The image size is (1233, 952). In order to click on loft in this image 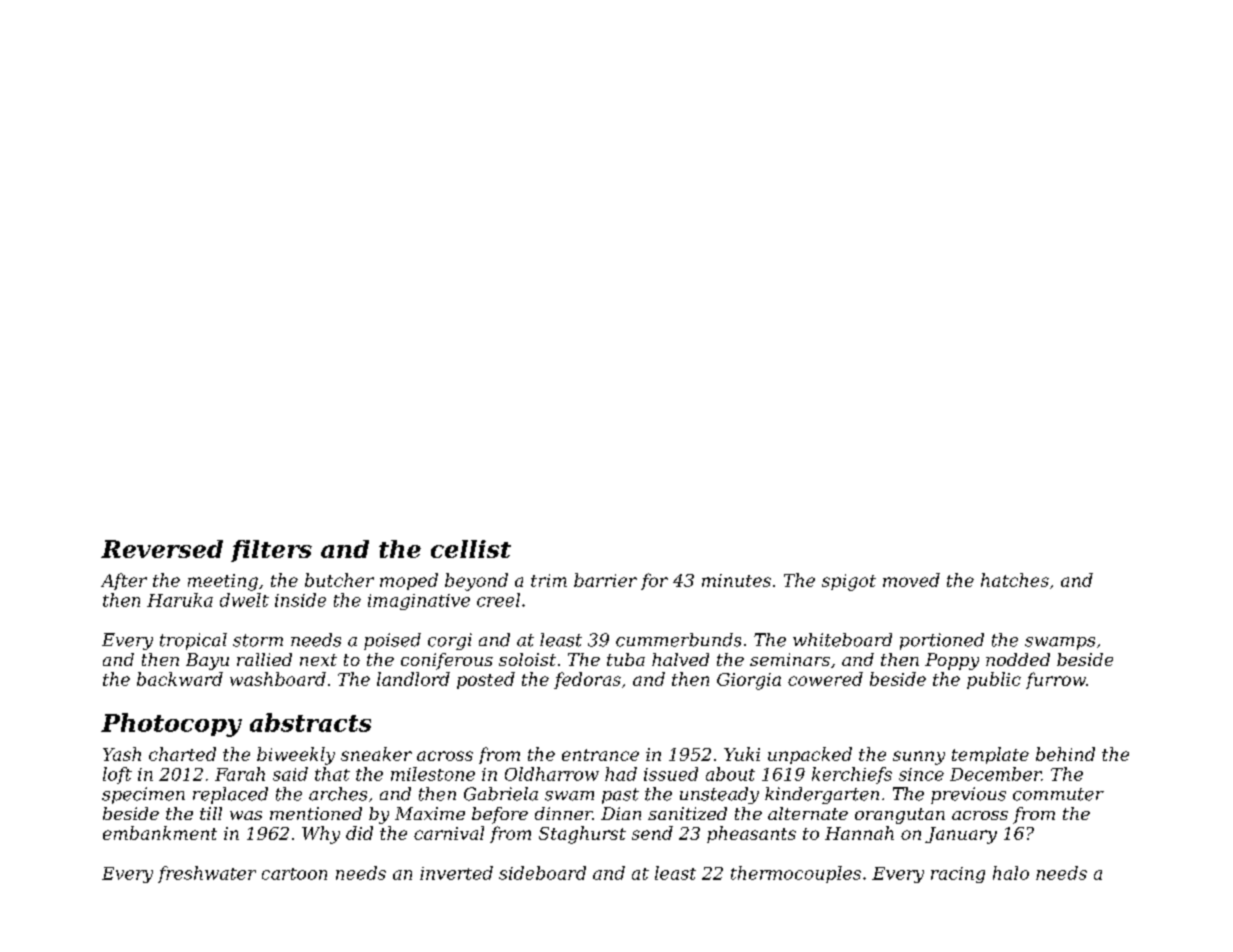, I will do `click(117, 775)`.
